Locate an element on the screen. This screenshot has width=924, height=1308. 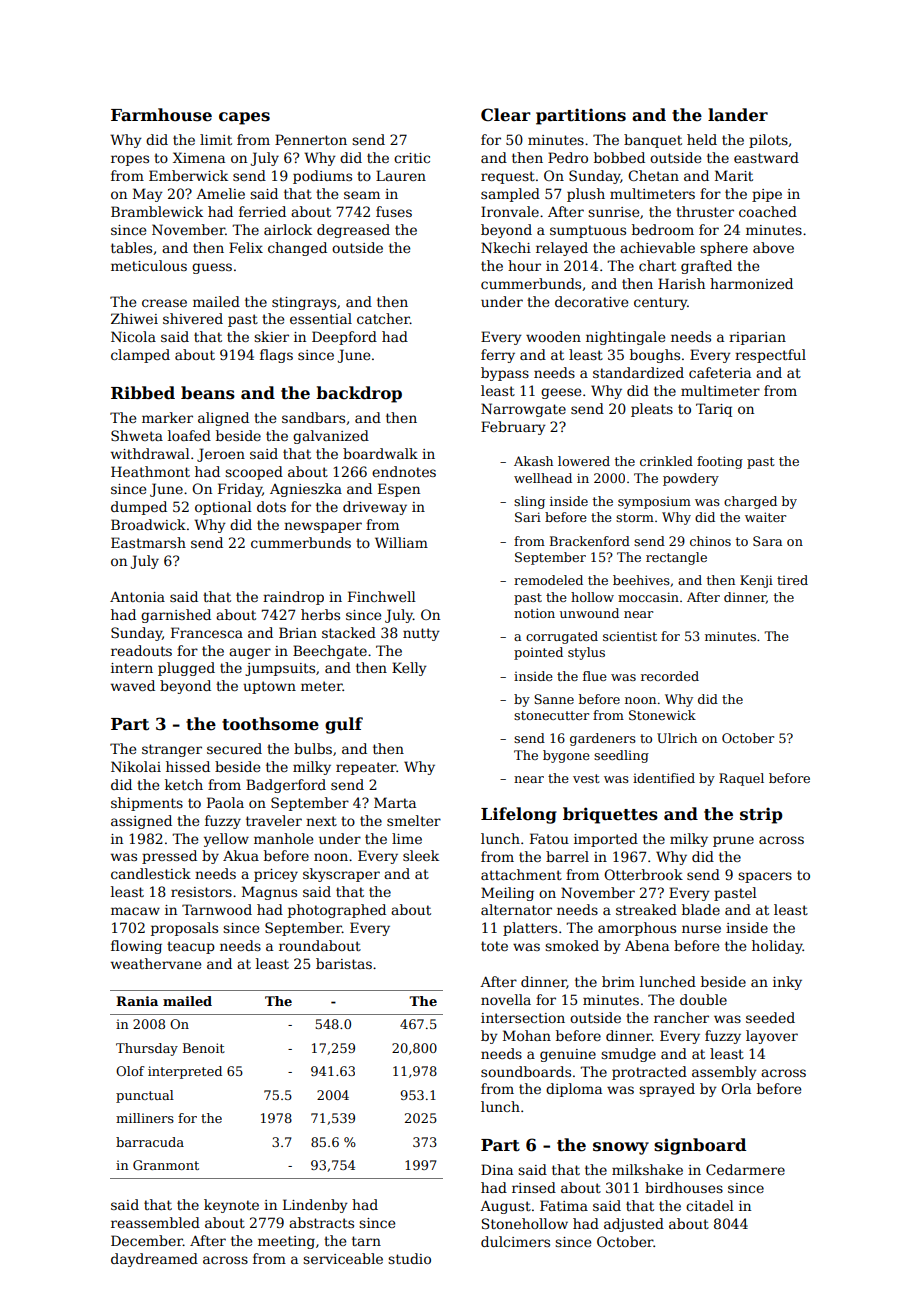
shipments is located at coordinates (147, 804).
